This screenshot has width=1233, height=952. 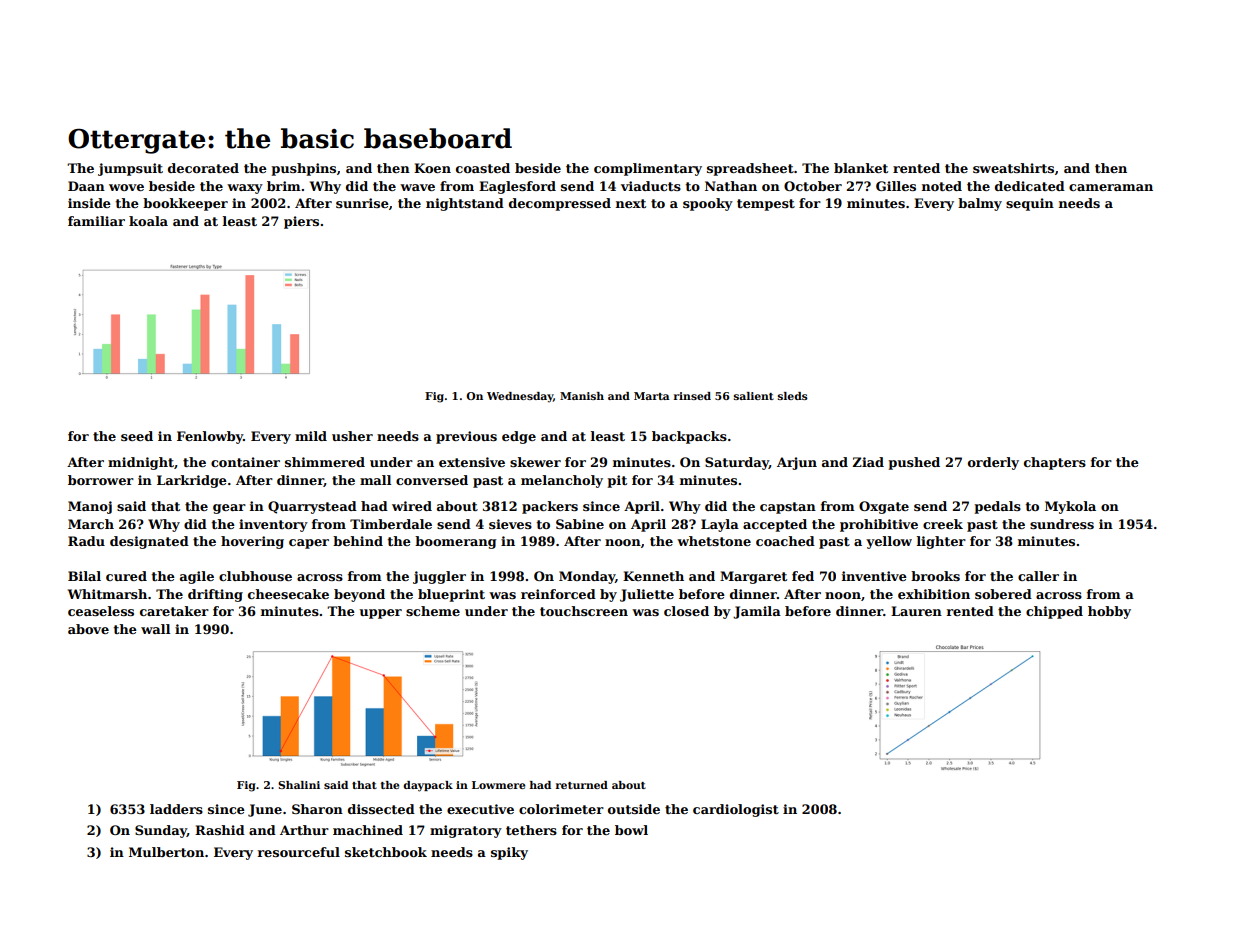 What do you see at coordinates (210, 437) in the screenshot?
I see `Fenlowby` at bounding box center [210, 437].
